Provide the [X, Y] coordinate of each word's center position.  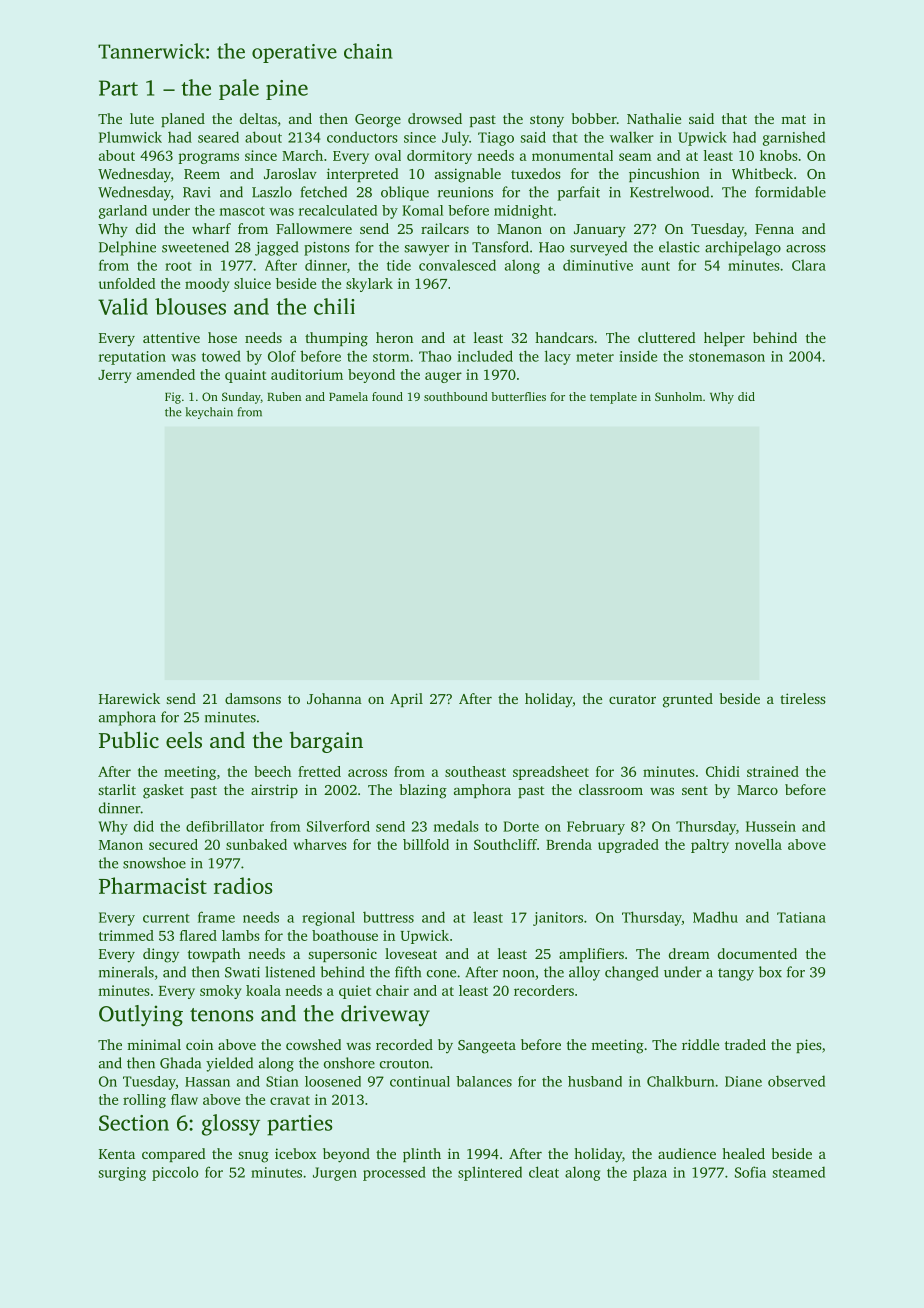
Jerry [114, 376]
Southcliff [505, 844]
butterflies [518, 396]
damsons [253, 698]
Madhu [715, 917]
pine [287, 90]
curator [632, 699]
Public [129, 739]
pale [239, 89]
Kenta [117, 1154]
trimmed [126, 935]
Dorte [521, 826]
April [406, 700]
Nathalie [654, 118]
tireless [803, 698]
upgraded [628, 846]
